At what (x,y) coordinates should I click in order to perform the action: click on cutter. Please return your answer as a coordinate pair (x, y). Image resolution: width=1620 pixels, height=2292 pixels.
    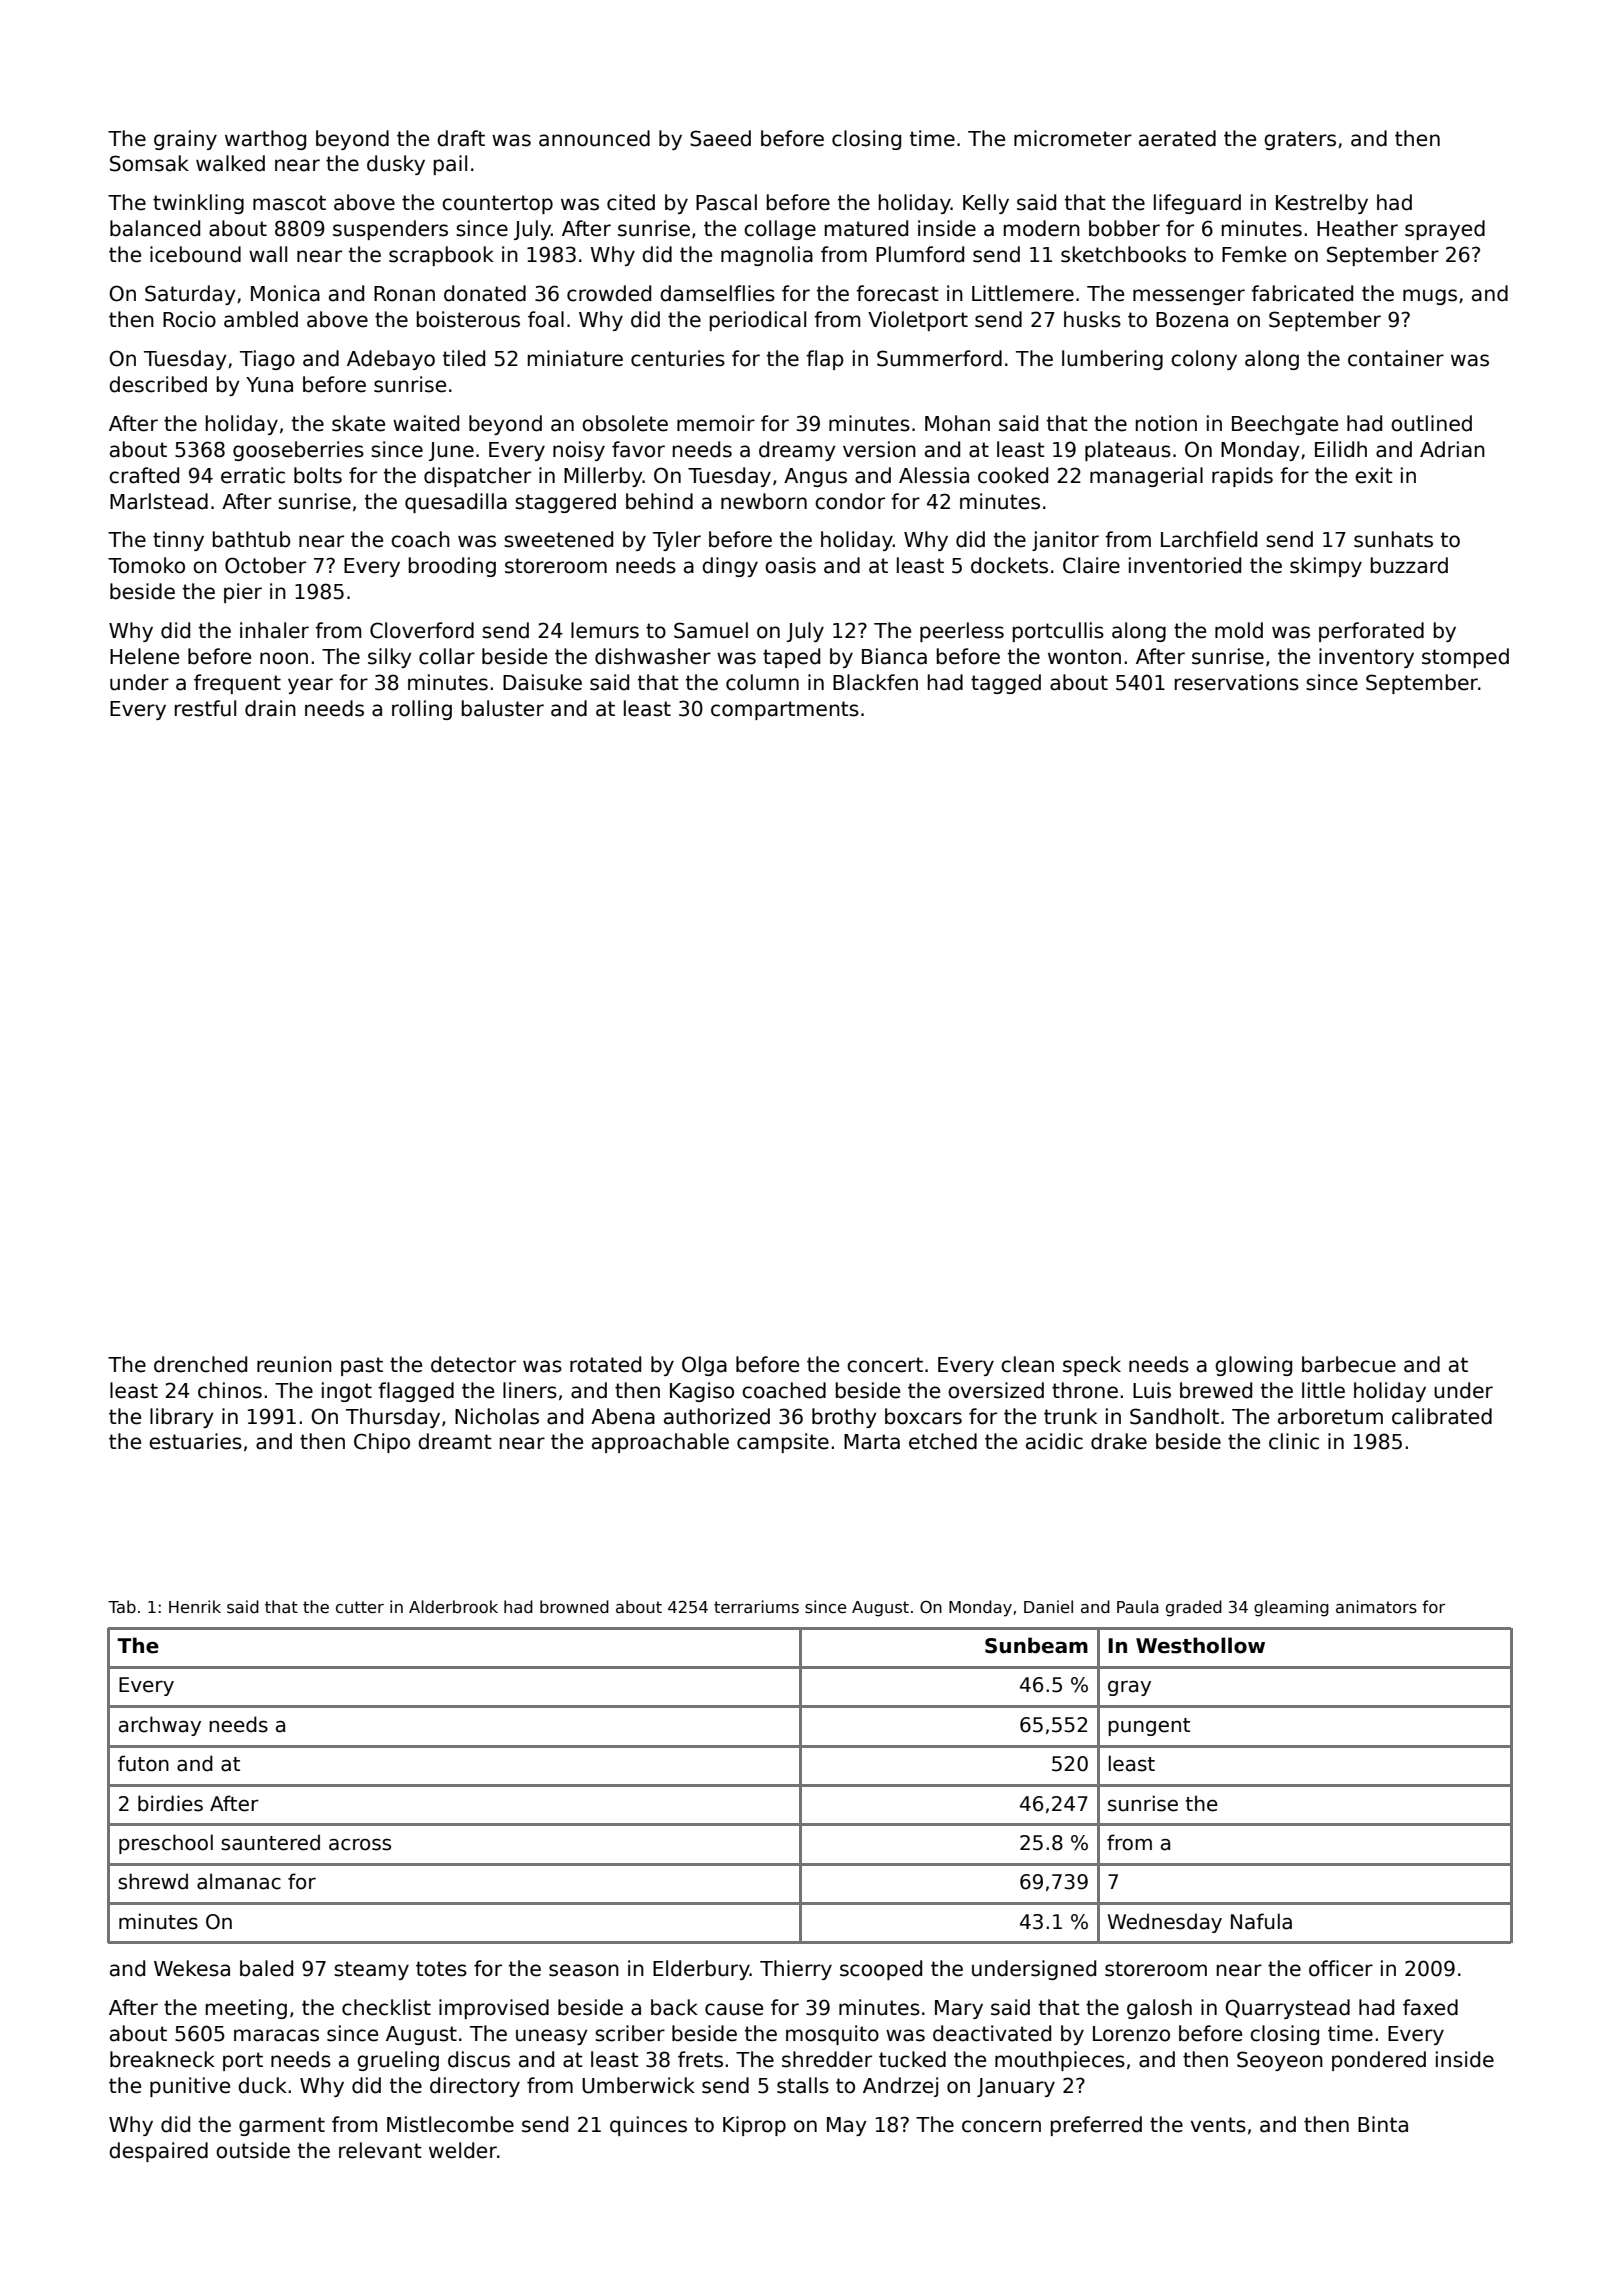
    Looking at the image, I should click on (360, 1607).
